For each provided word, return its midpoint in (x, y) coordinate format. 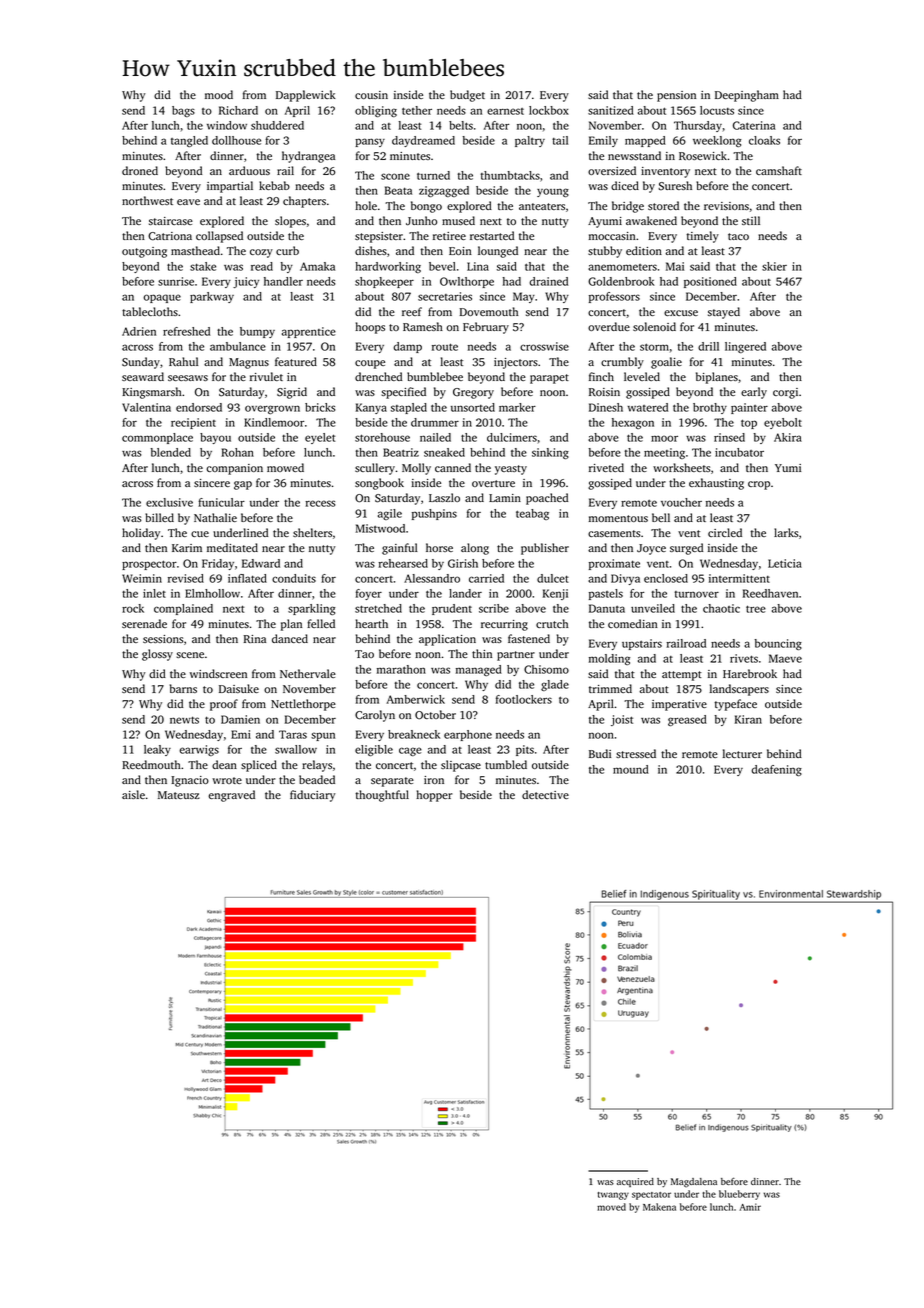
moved (611, 1207)
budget (467, 96)
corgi (785, 393)
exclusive (169, 502)
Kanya (371, 408)
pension (676, 96)
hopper (434, 796)
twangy (613, 1196)
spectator (651, 1196)
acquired (635, 1182)
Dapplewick (306, 96)
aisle (133, 794)
